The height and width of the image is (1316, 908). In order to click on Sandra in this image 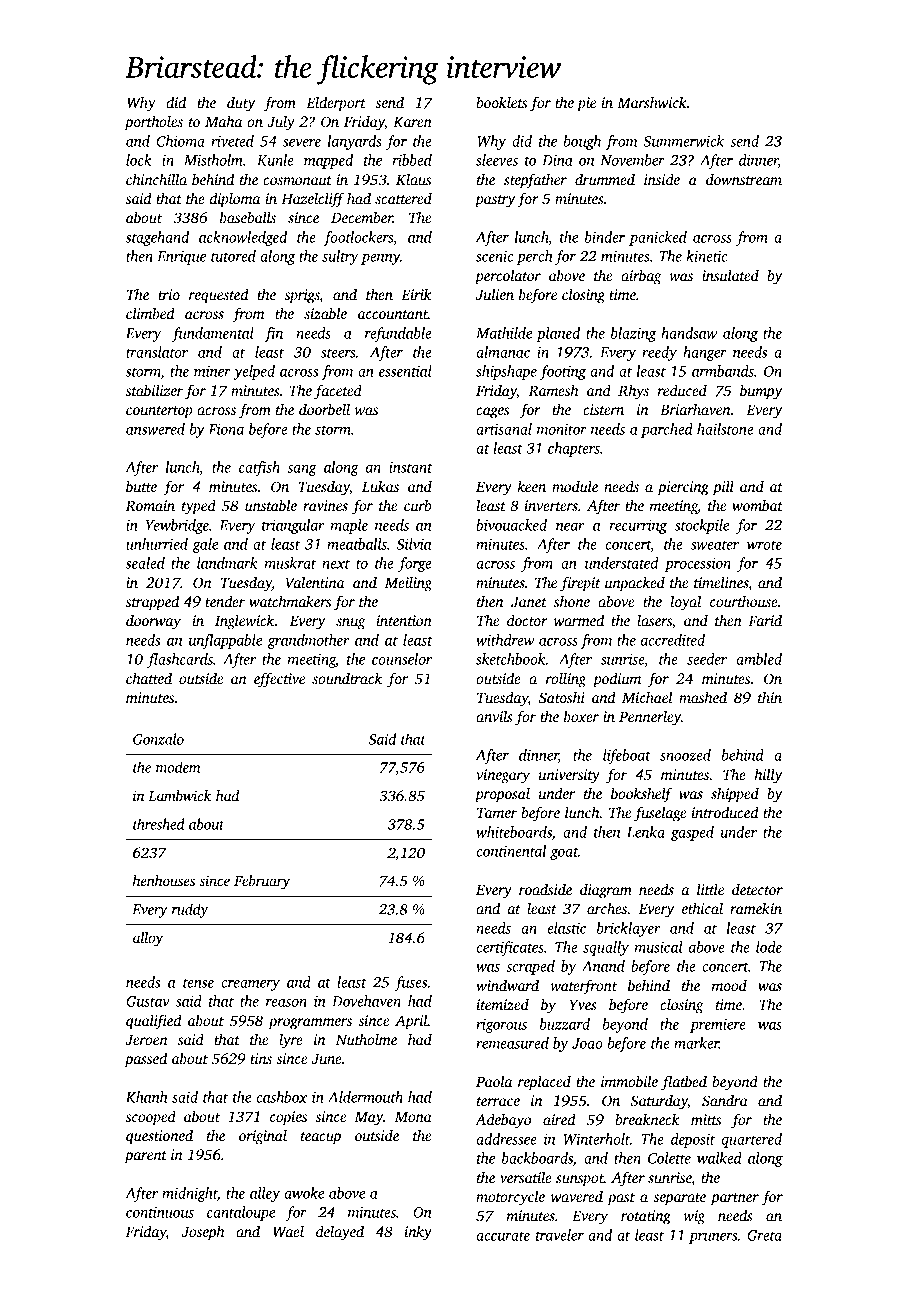, I will do `click(725, 1100)`.
